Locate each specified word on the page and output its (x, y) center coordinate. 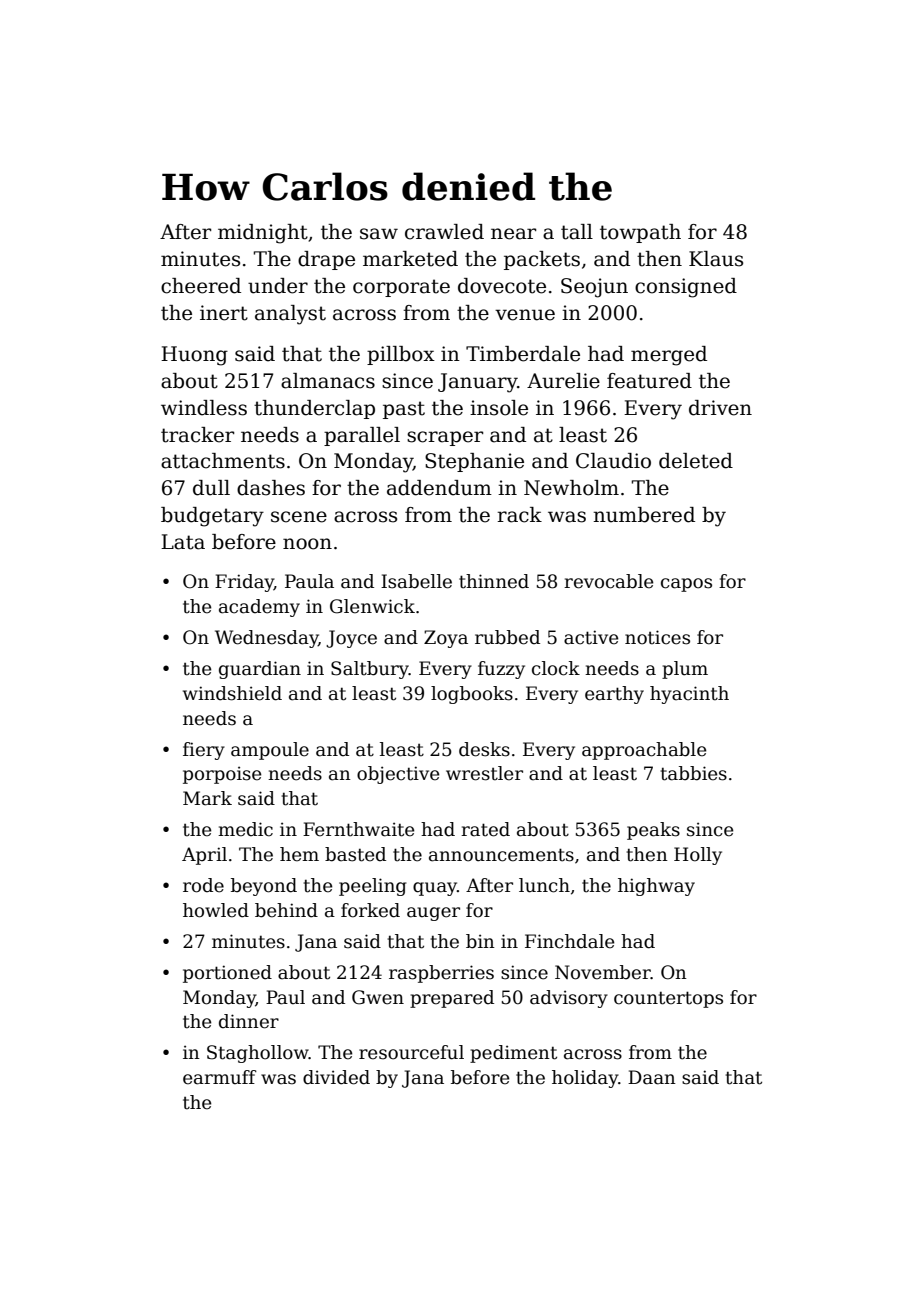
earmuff (220, 1077)
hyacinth (689, 695)
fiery (204, 751)
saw (379, 234)
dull (211, 488)
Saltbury (370, 670)
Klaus (716, 259)
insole (499, 408)
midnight (263, 234)
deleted (696, 461)
